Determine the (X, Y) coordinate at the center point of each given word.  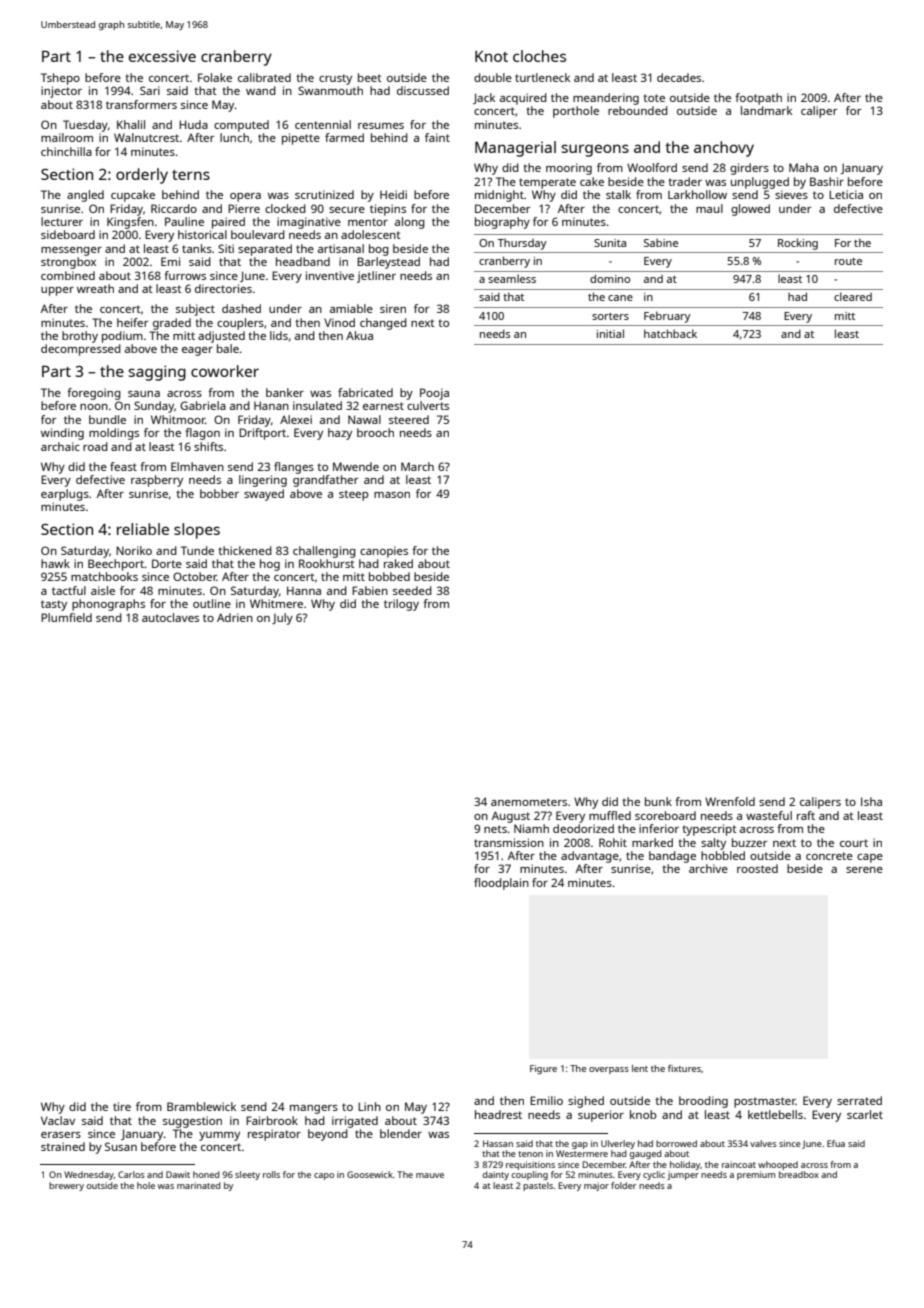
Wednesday (89, 1175)
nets (495, 829)
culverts (428, 405)
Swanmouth (330, 90)
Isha (871, 801)
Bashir (827, 181)
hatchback (670, 333)
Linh (369, 1106)
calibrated (264, 77)
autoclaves (170, 617)
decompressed (81, 350)
